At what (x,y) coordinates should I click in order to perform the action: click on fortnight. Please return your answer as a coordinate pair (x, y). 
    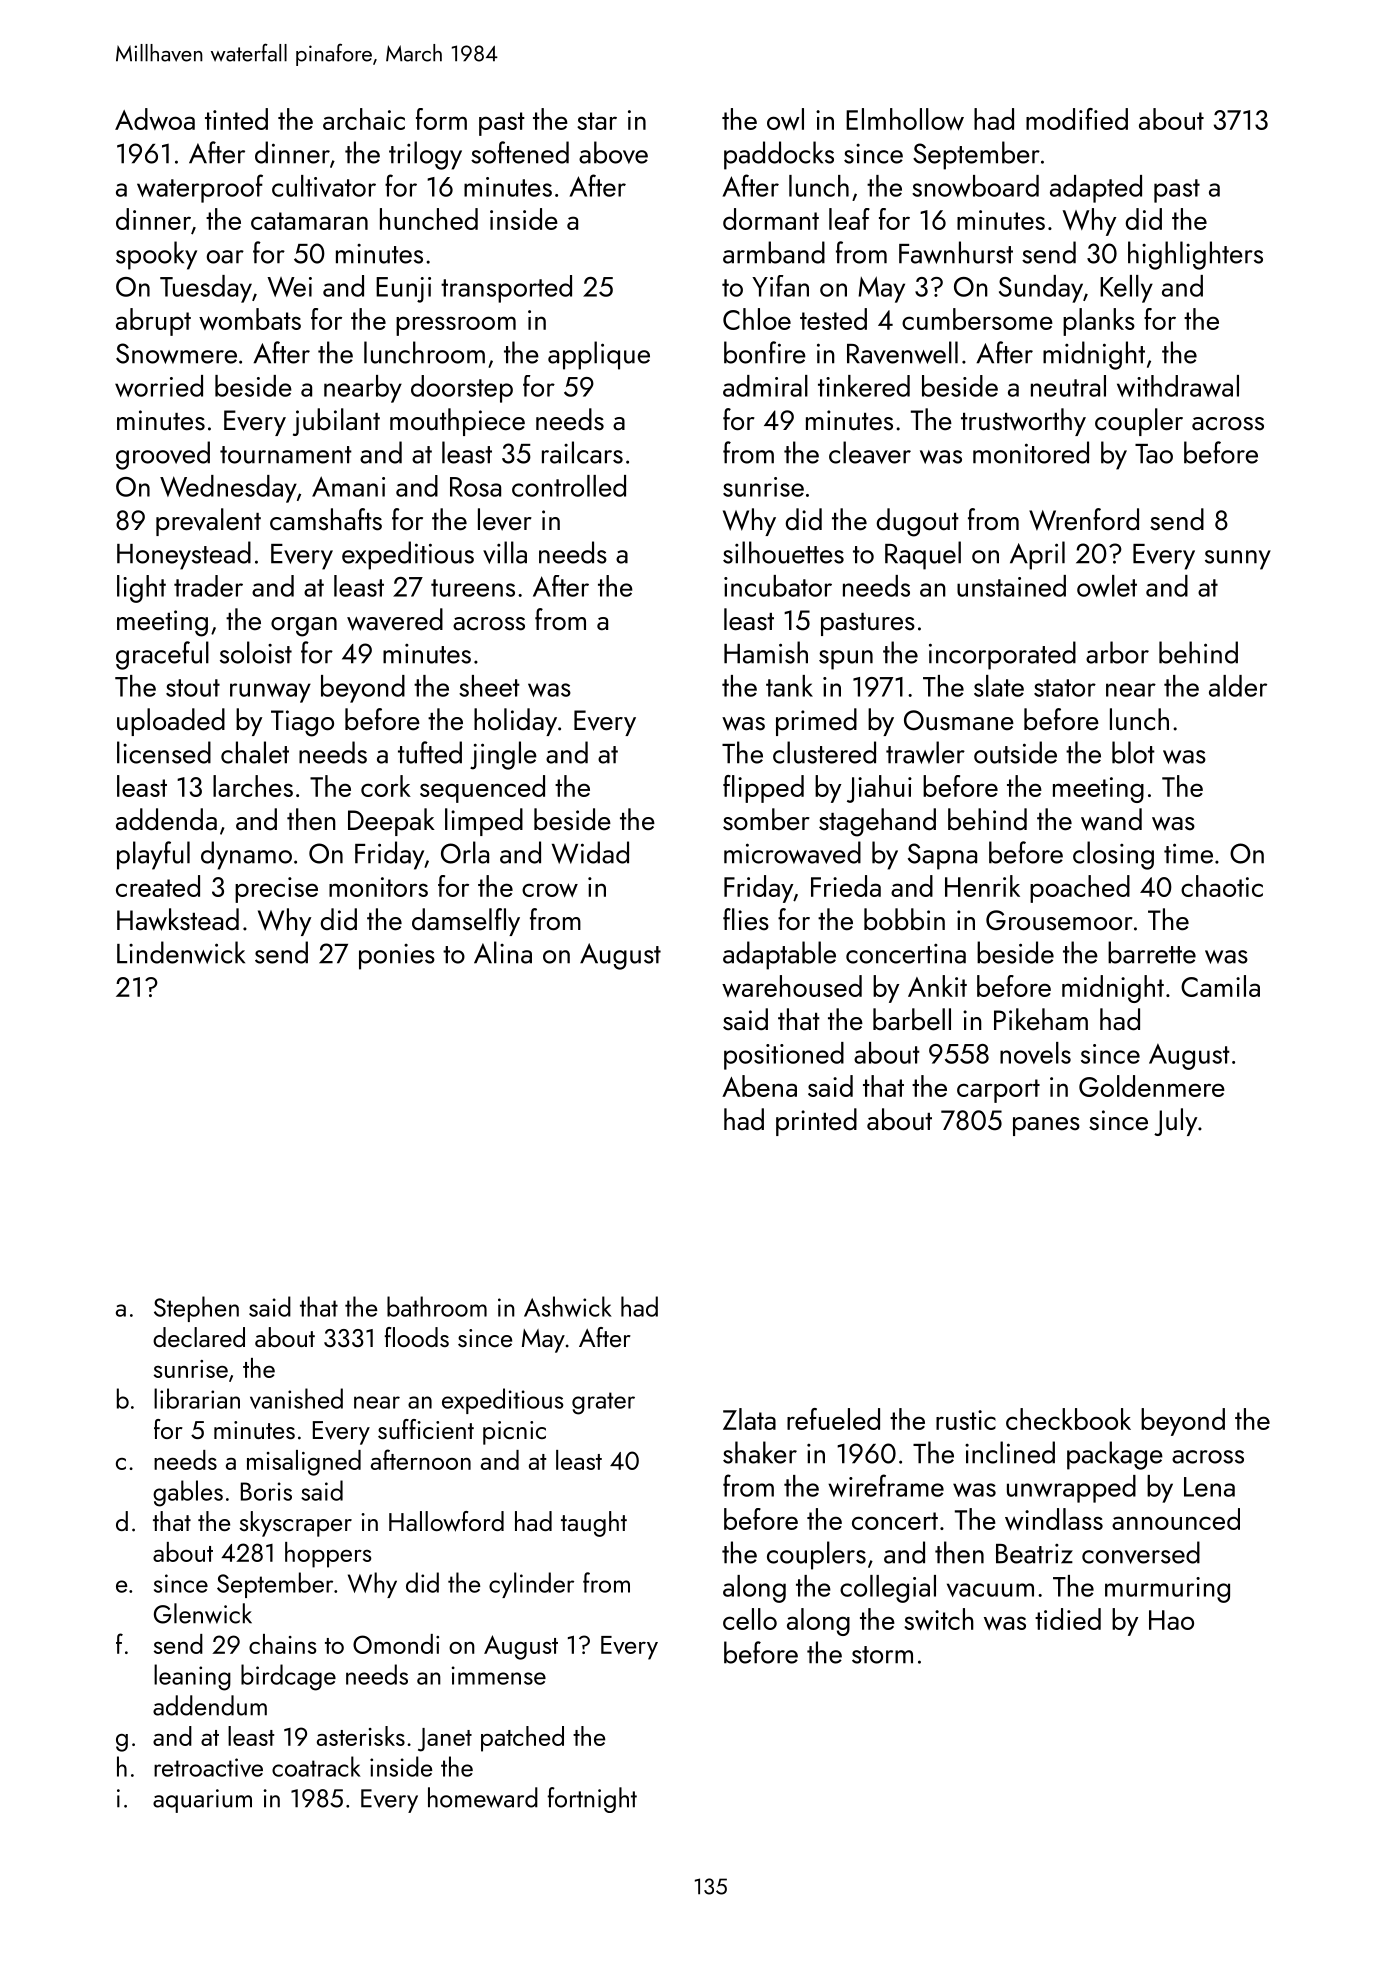
    Looking at the image, I should click on (592, 1800).
